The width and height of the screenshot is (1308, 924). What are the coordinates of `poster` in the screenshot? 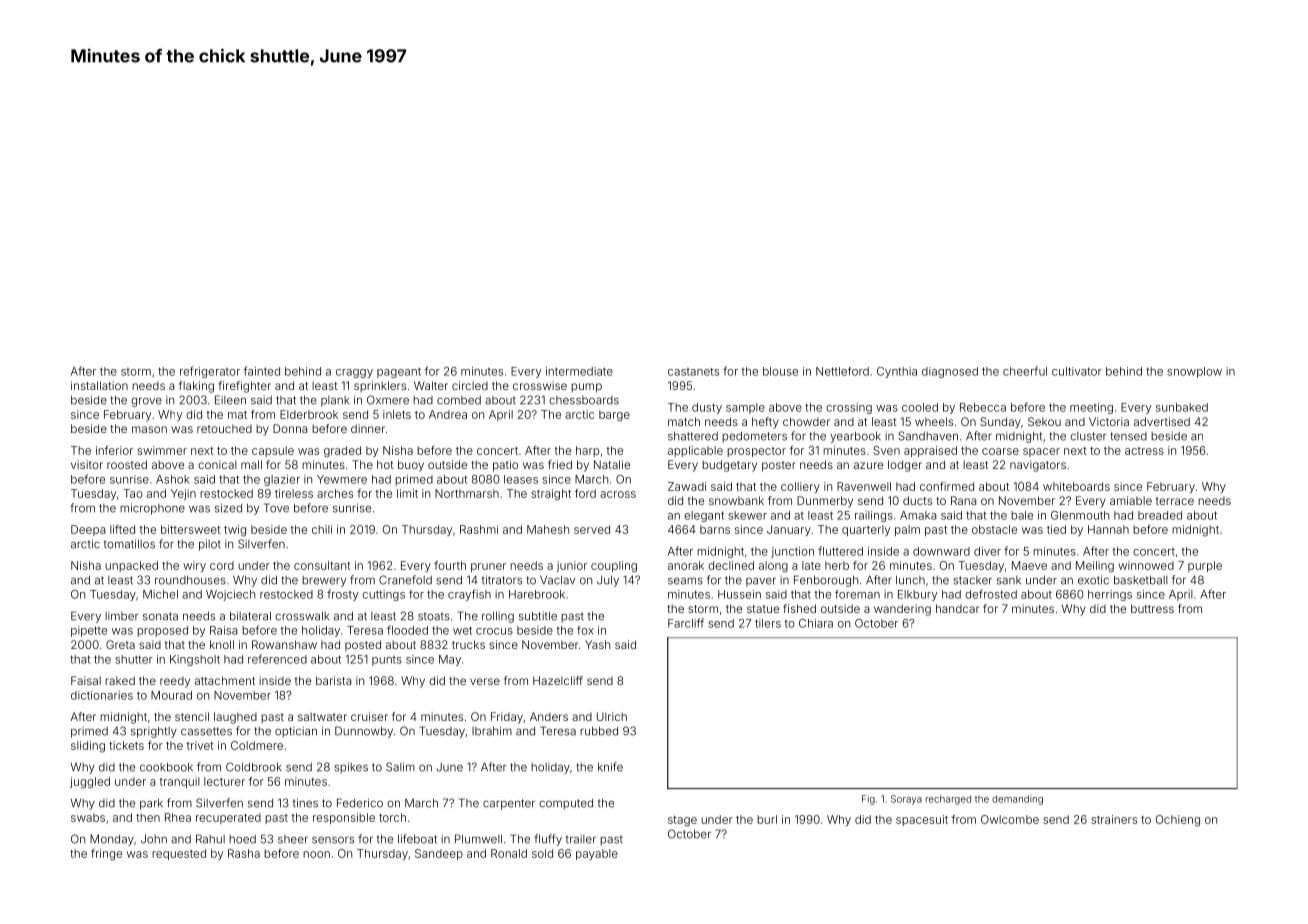 It's located at (779, 466).
